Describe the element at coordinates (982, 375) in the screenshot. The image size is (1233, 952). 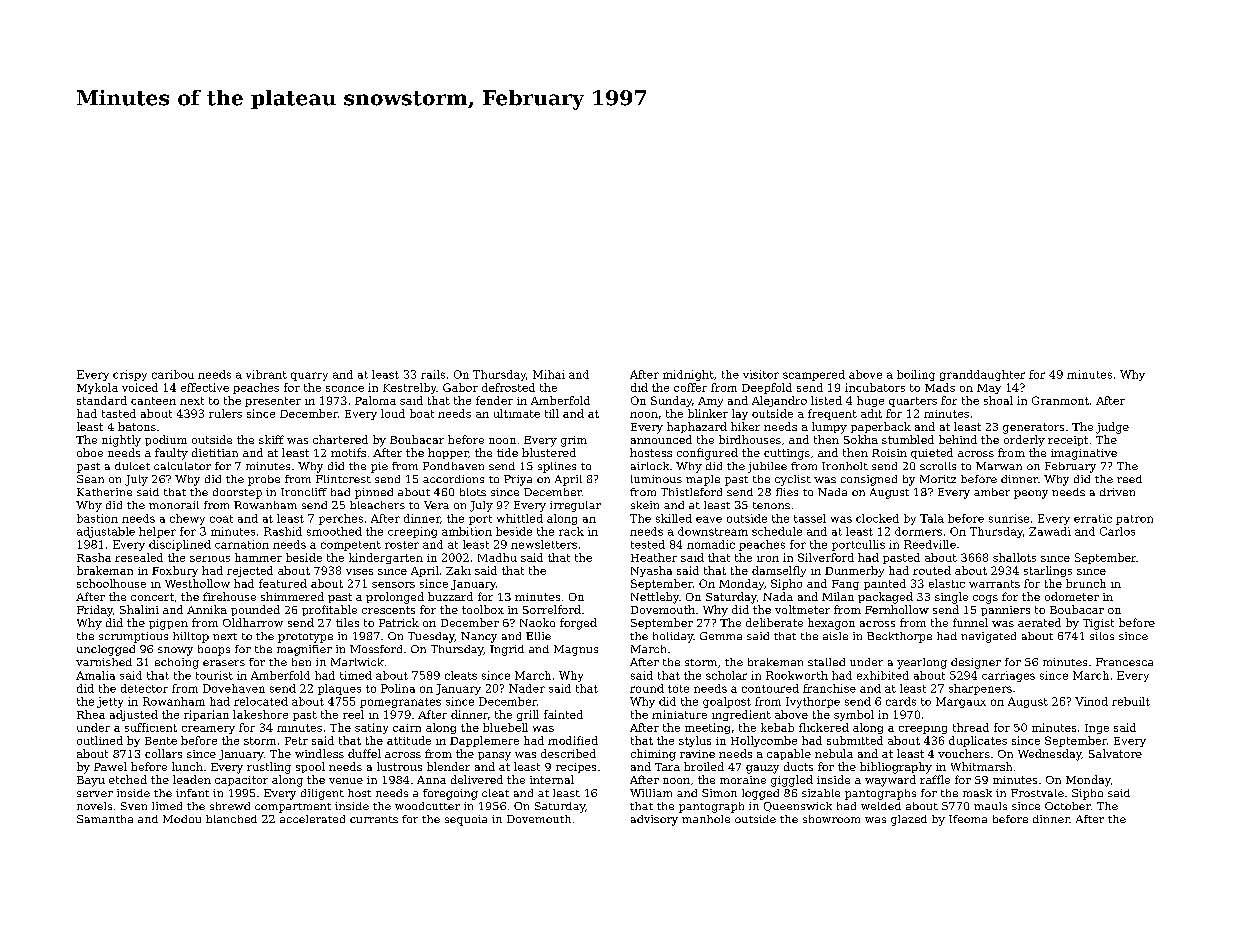
I see `granddaughter` at that location.
